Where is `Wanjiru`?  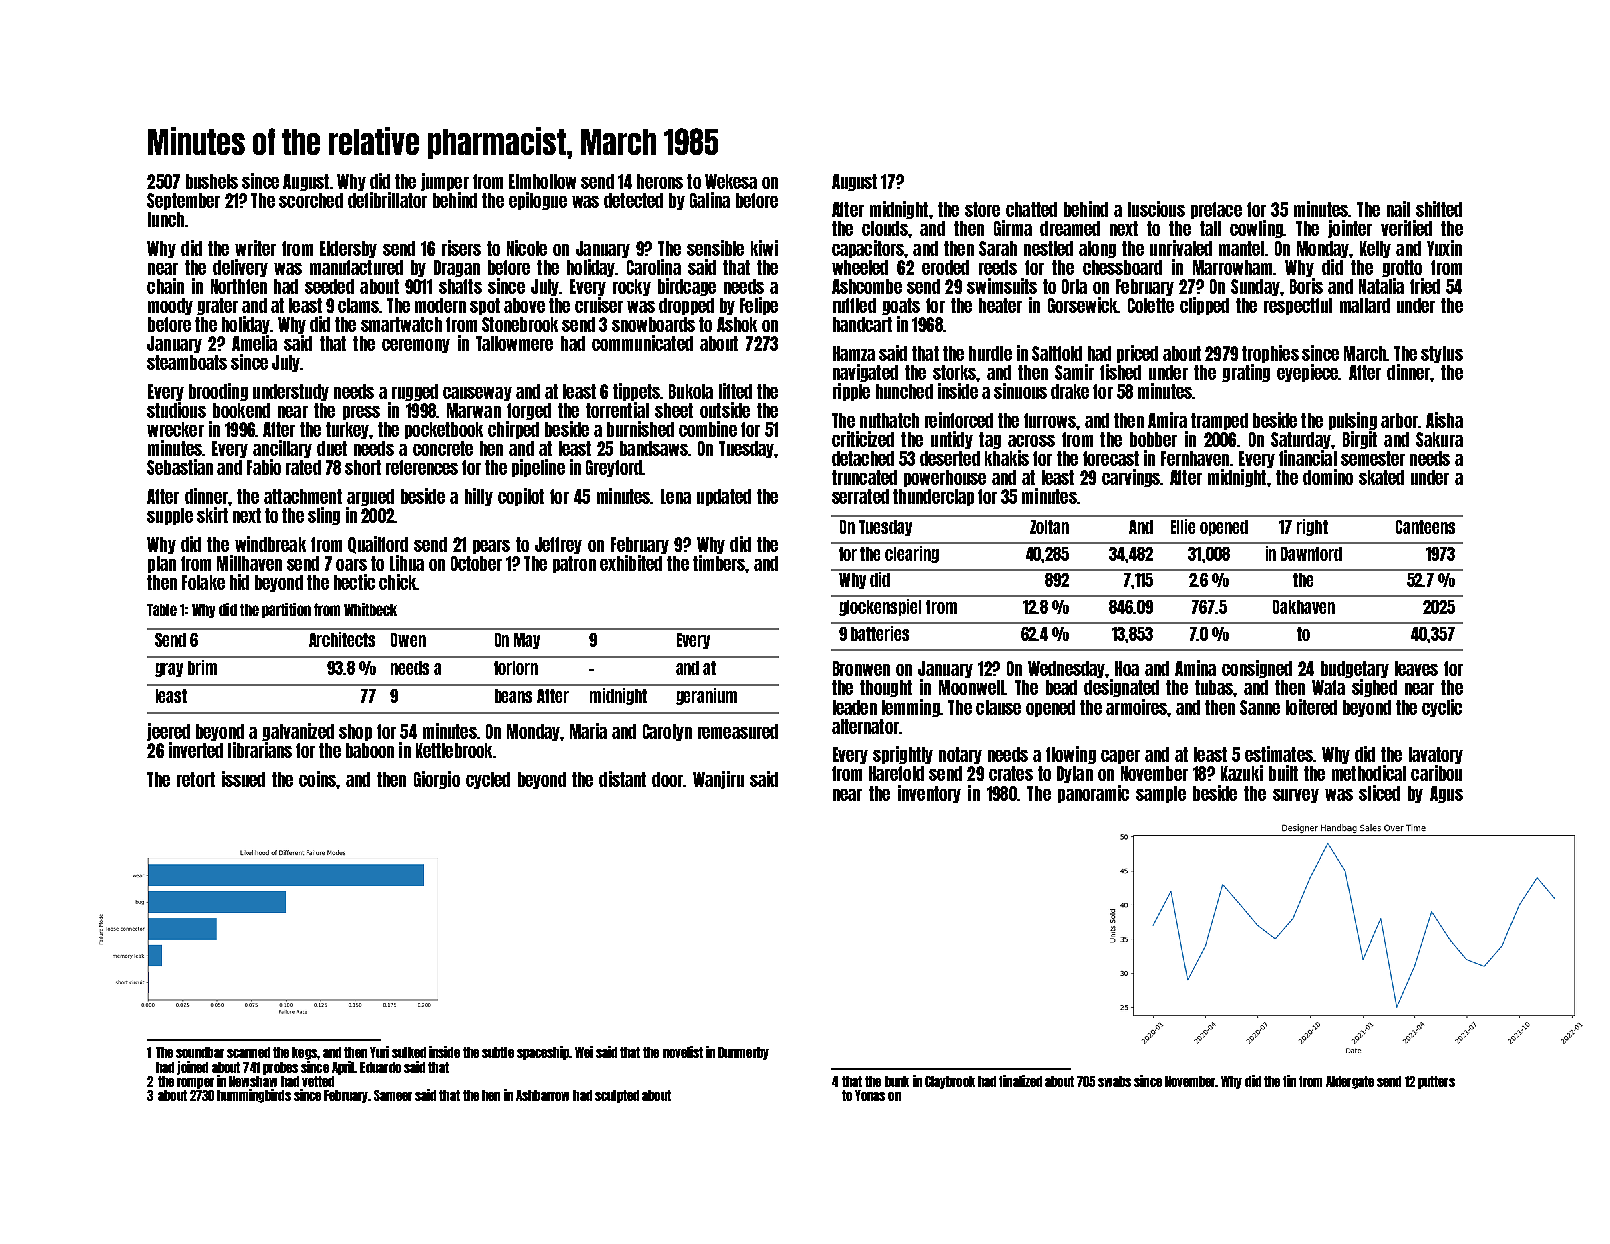
Wanjiru is located at coordinates (718, 780).
